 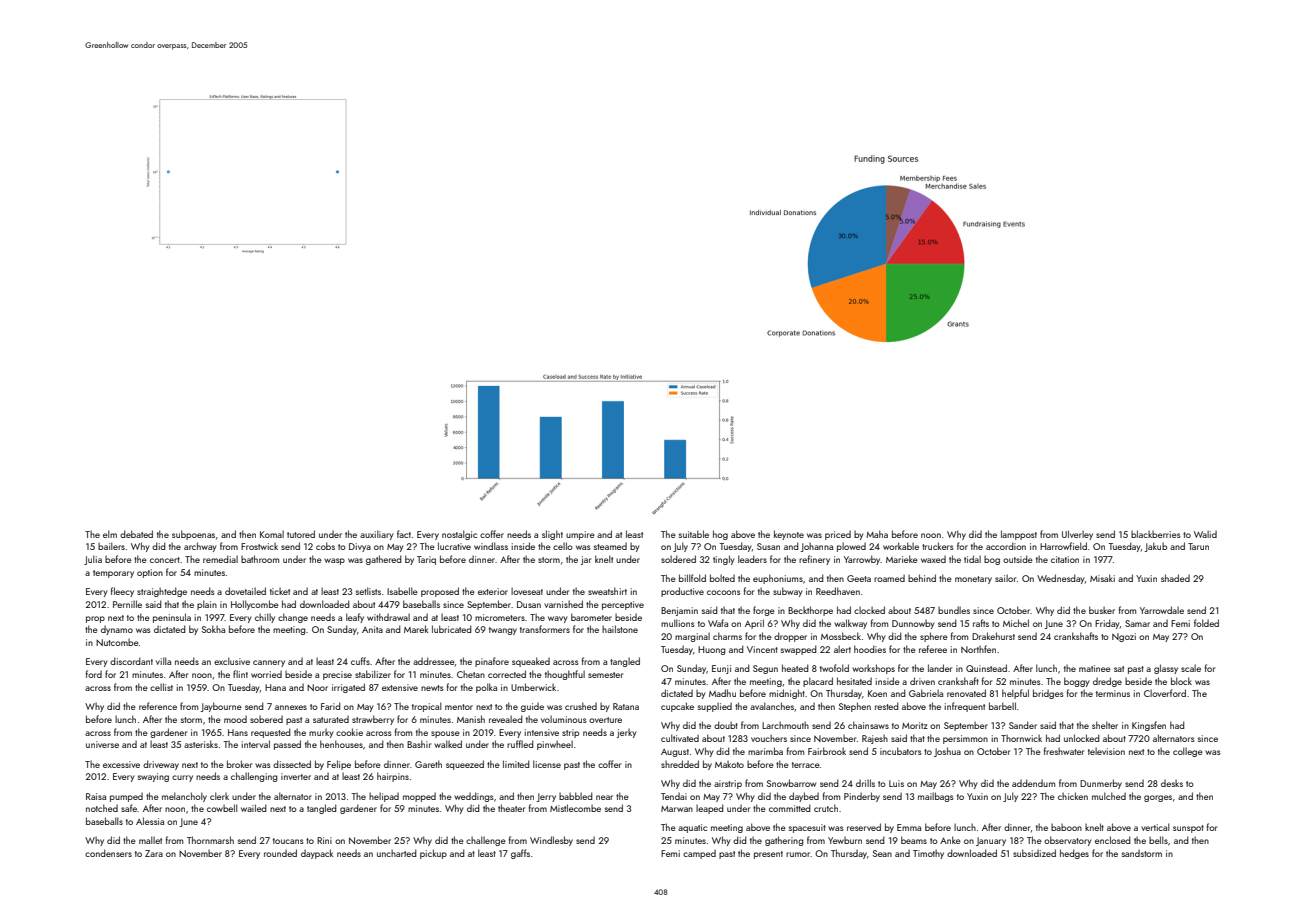 What do you see at coordinates (1158, 798) in the screenshot?
I see `gorges` at bounding box center [1158, 798].
